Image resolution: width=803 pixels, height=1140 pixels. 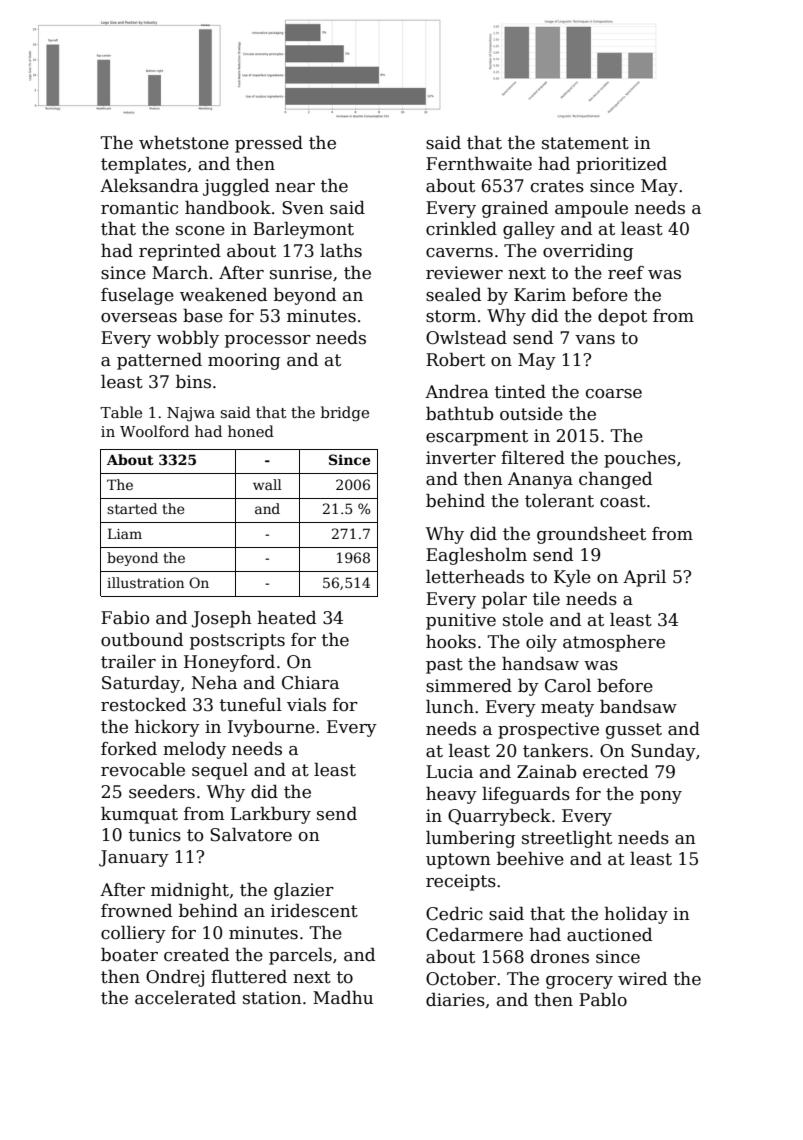 What do you see at coordinates (622, 317) in the image?
I see `depot` at bounding box center [622, 317].
